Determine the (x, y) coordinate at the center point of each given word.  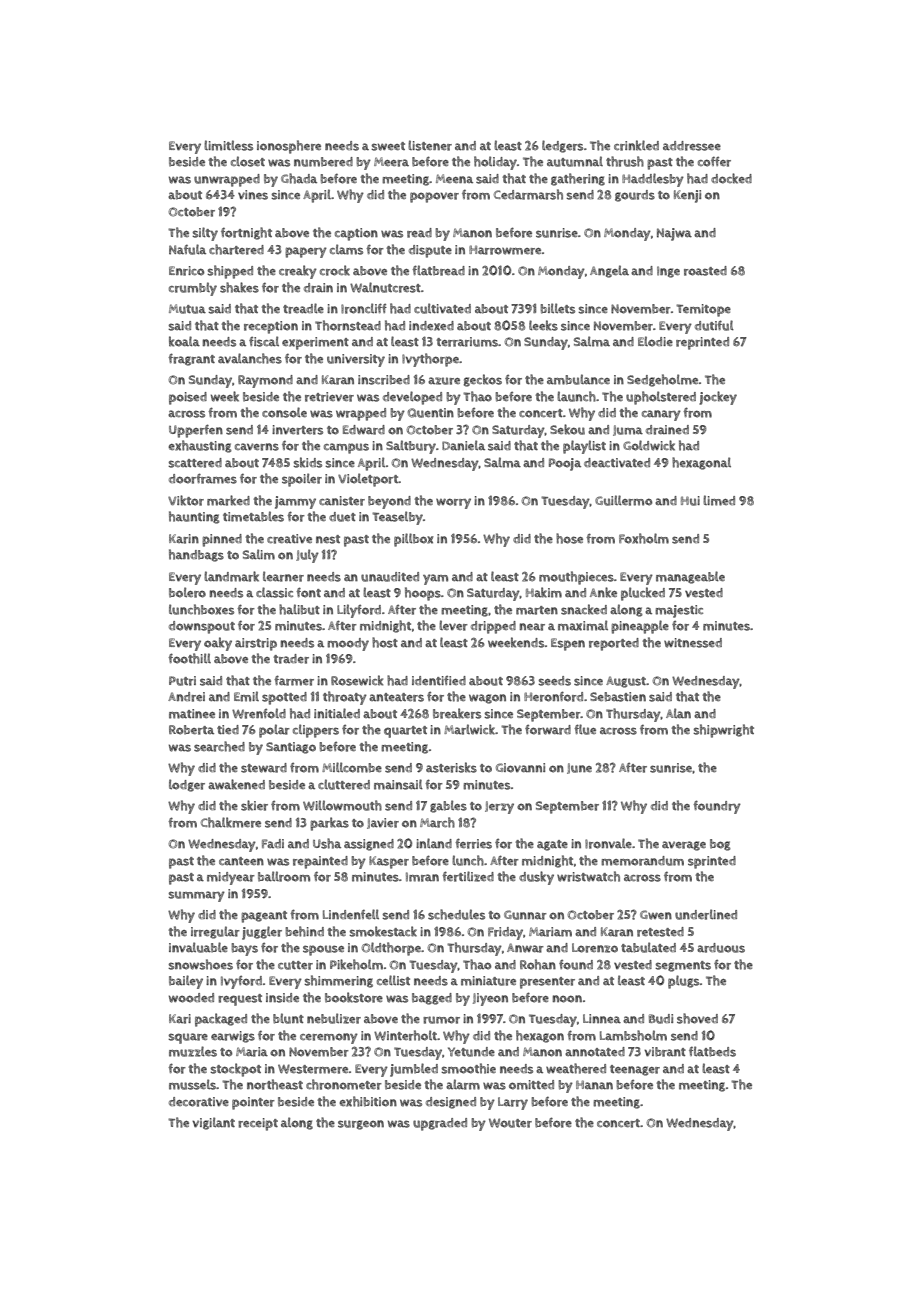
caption (356, 234)
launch (576, 396)
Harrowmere (505, 250)
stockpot (235, 1070)
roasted (705, 271)
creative (289, 539)
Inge (668, 272)
